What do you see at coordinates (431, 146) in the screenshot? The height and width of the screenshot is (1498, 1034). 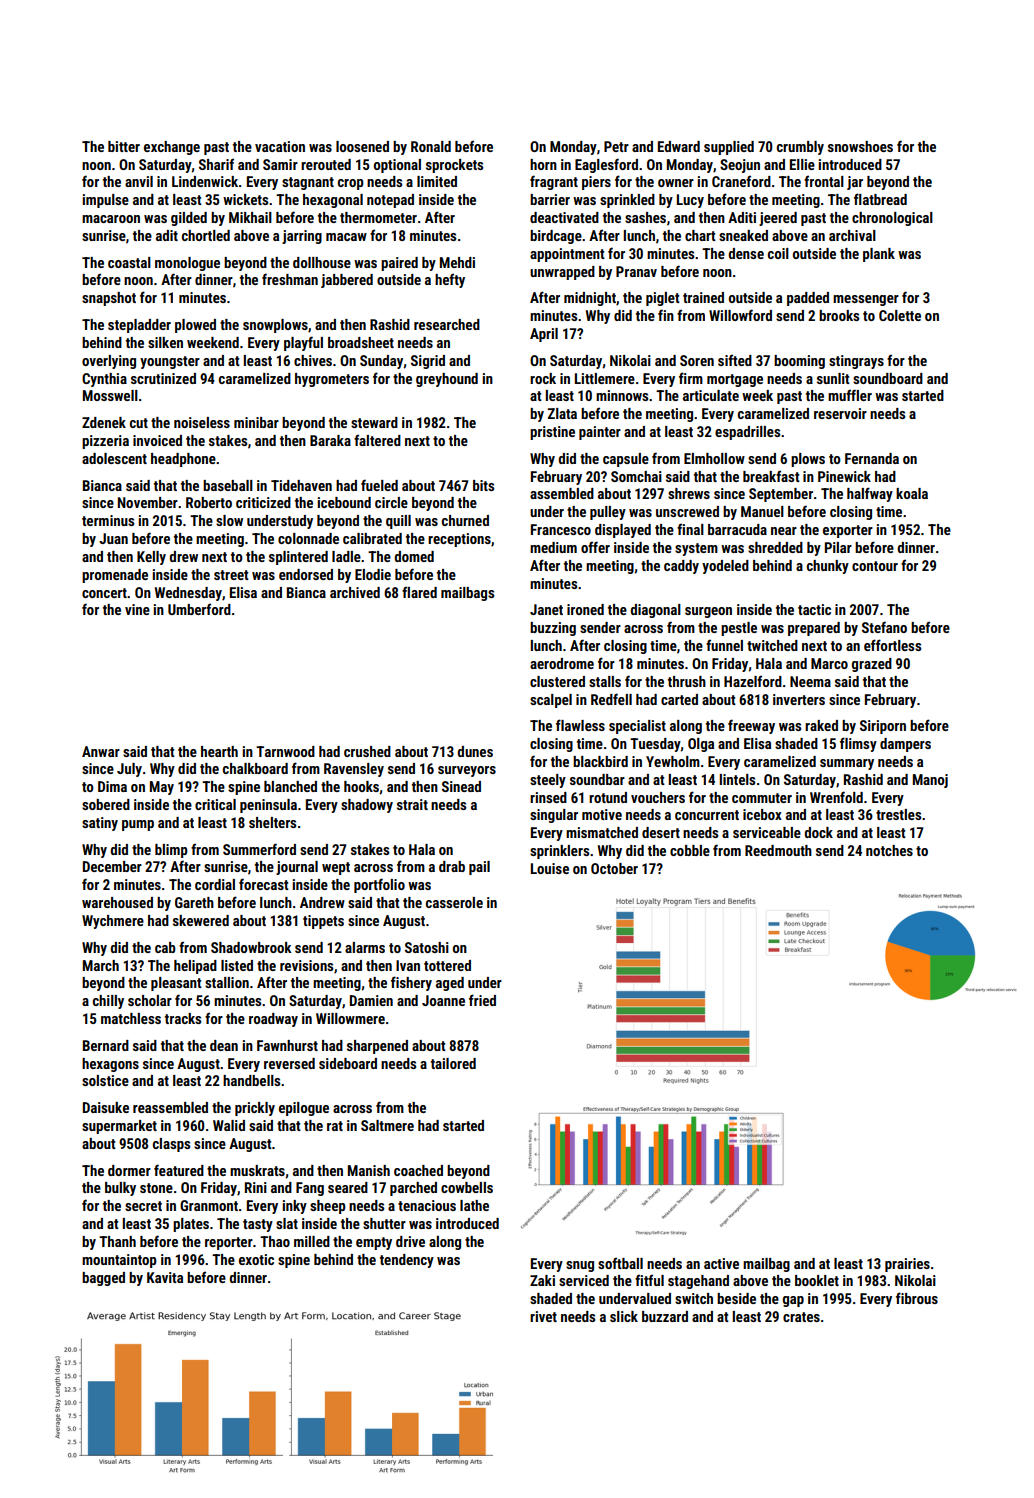 I see `Ronald` at bounding box center [431, 146].
